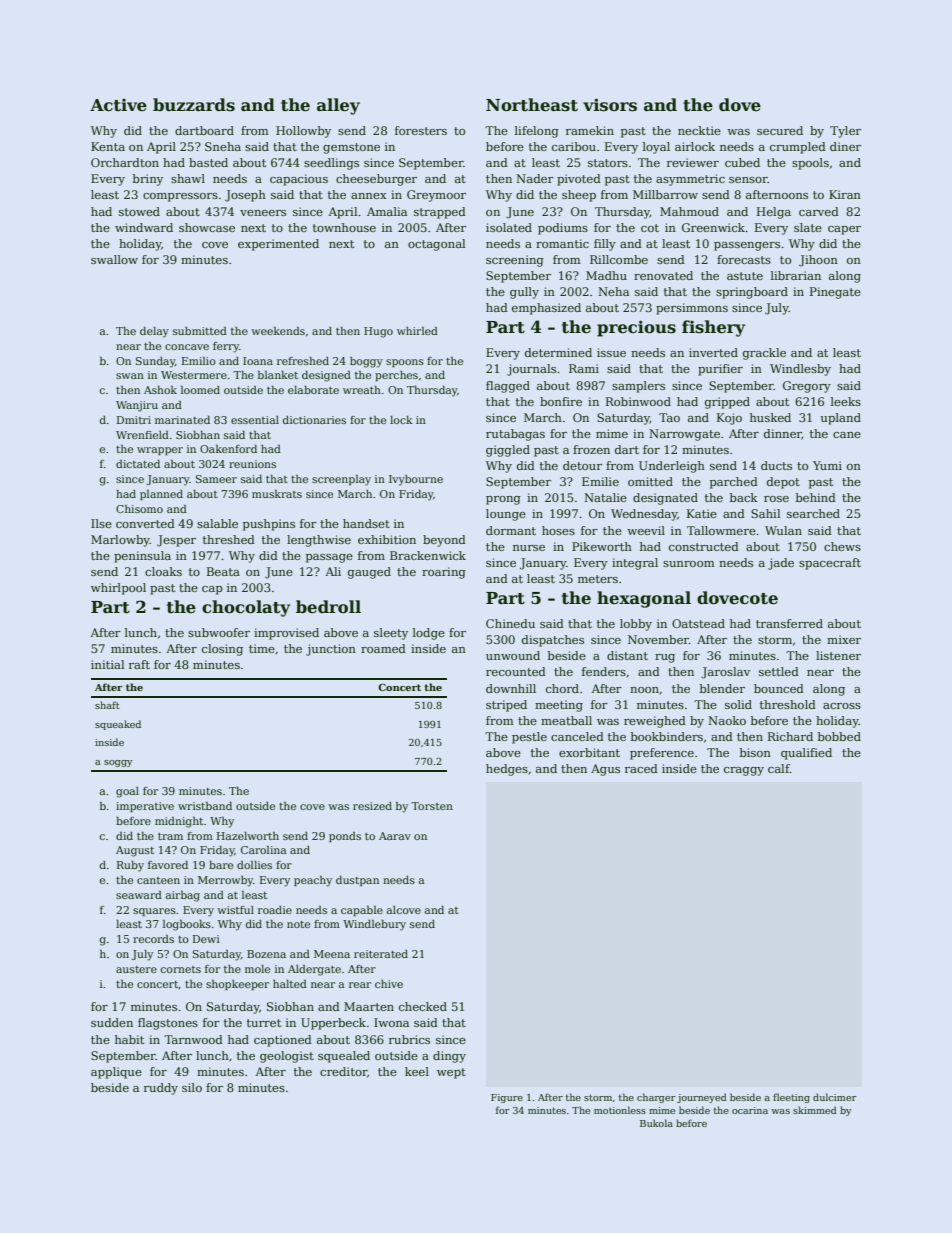 The width and height of the page is (952, 1233). Describe the element at coordinates (376, 180) in the page. I see `cheeseburger` at that location.
